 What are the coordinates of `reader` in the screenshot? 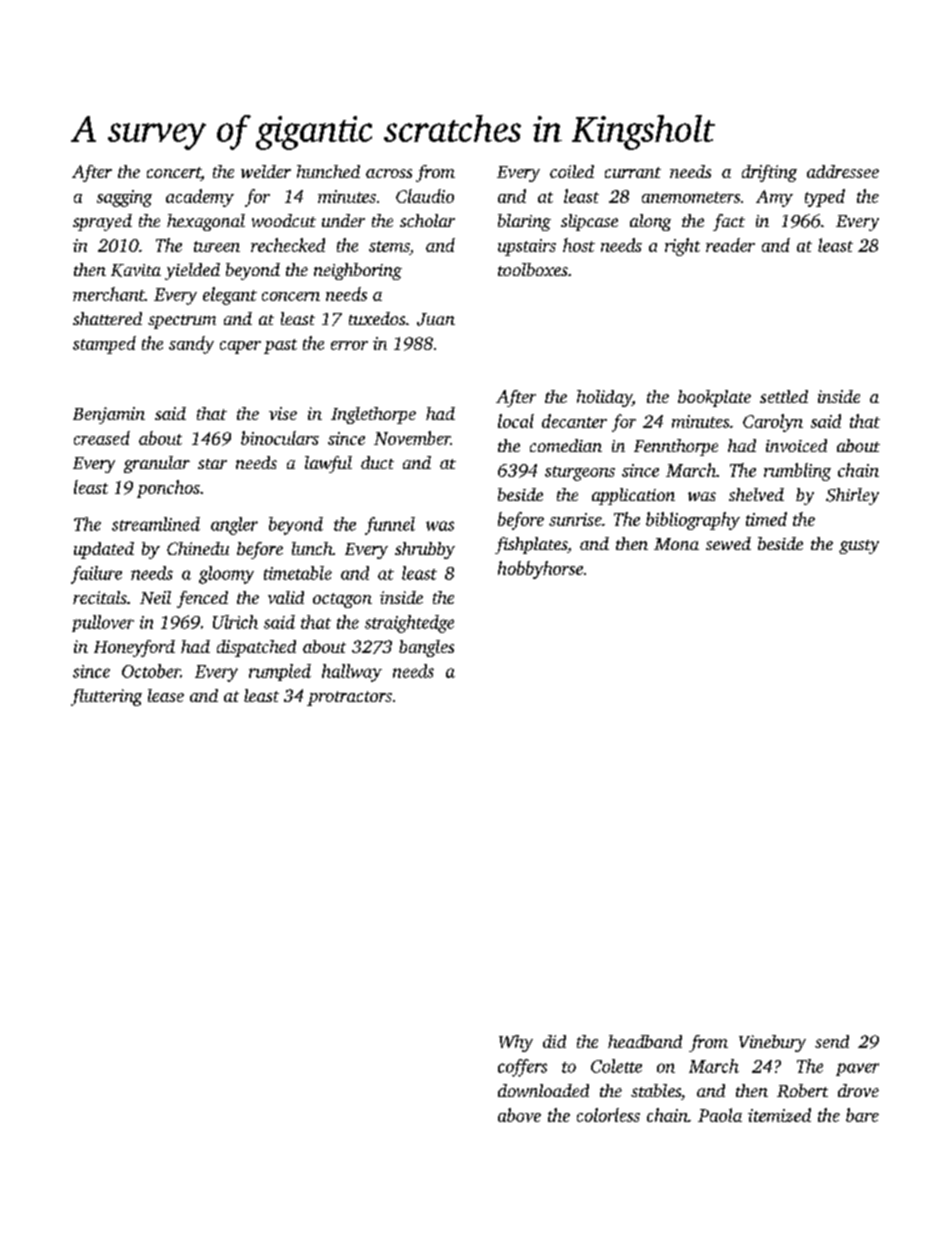 It's located at (730, 245).
